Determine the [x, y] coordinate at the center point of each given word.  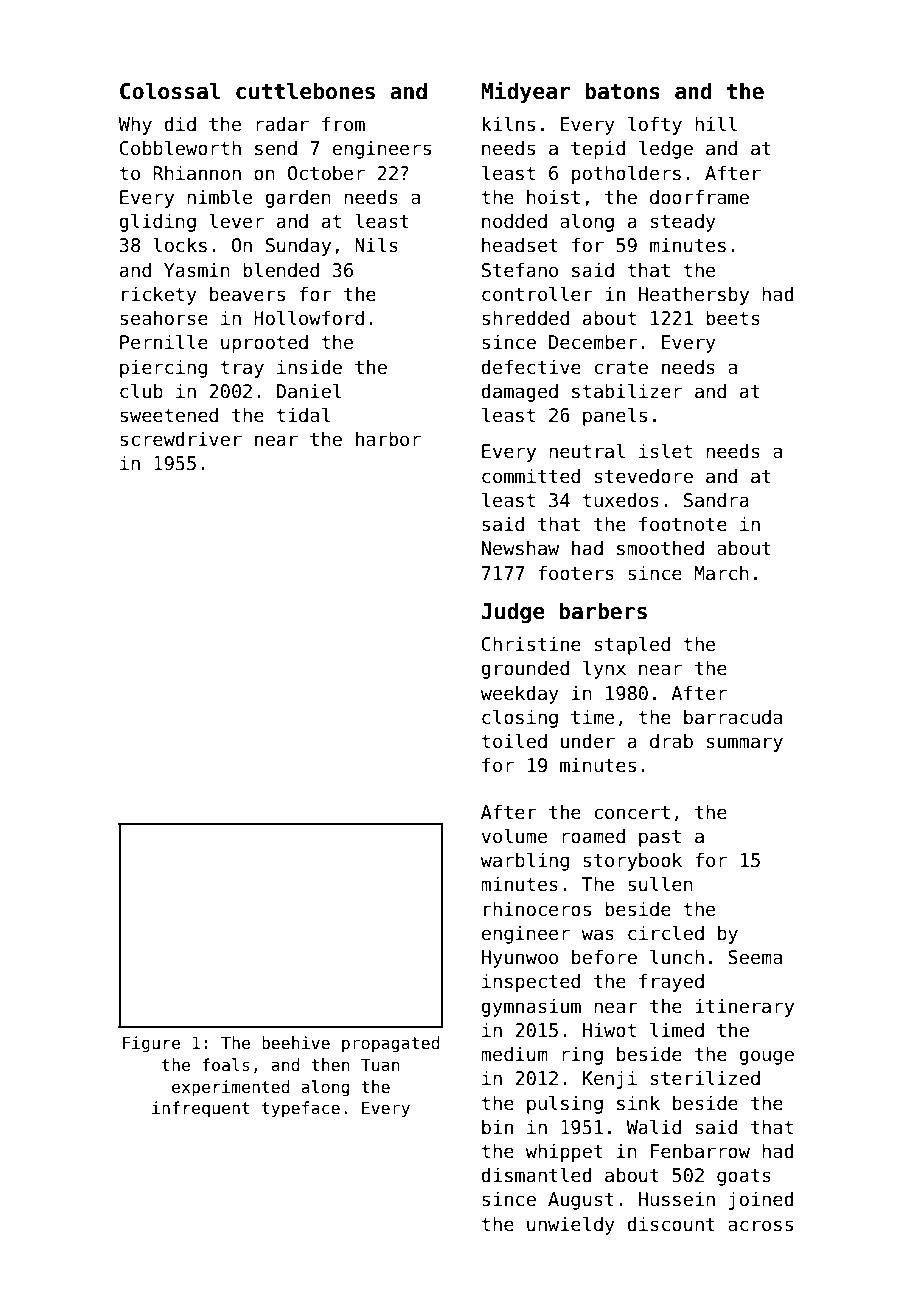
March [721, 573]
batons [622, 91]
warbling [524, 861]
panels [615, 416]
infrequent [201, 1109]
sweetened [169, 415]
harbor [388, 439]
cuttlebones [305, 91]
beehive [296, 1043]
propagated [390, 1044]
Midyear [525, 92]
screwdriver [181, 439]
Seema [755, 957]
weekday [519, 694]
